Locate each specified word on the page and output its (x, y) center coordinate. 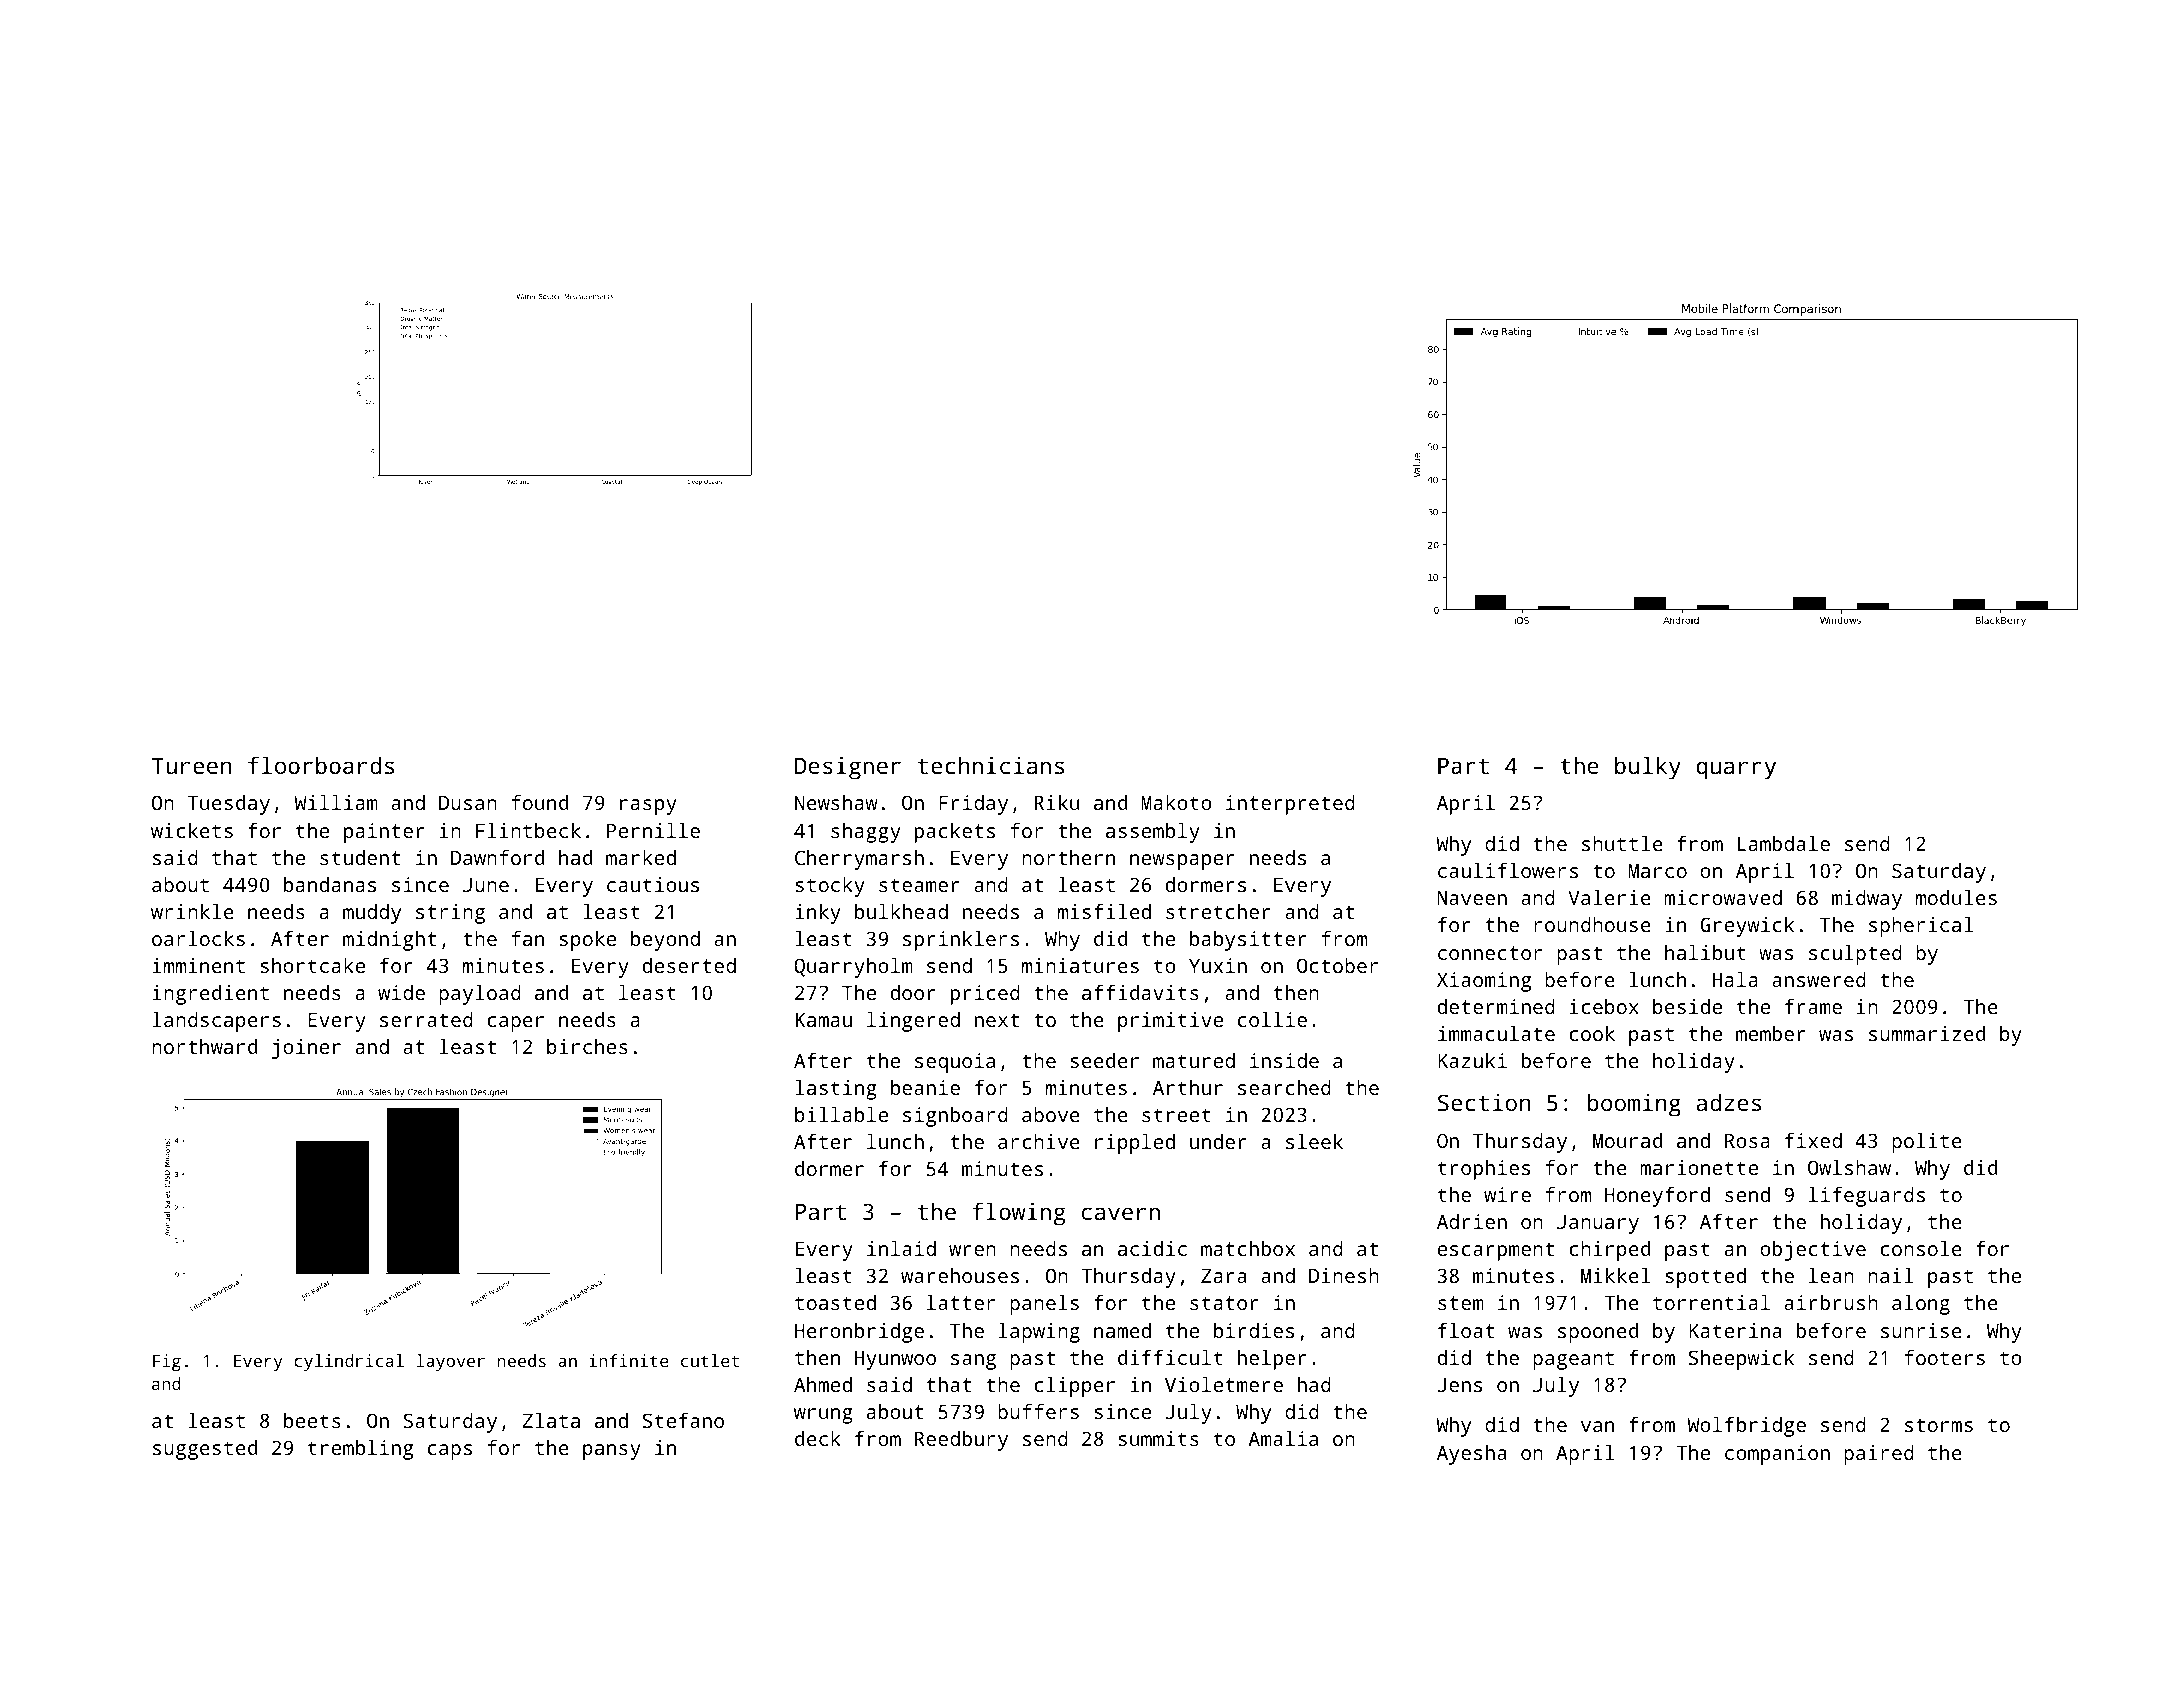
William (336, 802)
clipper (1074, 1387)
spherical (1921, 927)
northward (204, 1046)
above (1051, 1114)
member (1771, 1033)
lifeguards (1867, 1197)
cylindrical (349, 1362)
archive (1039, 1141)
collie (1272, 1019)
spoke (587, 941)
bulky (1648, 768)
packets (955, 833)
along (1921, 1305)
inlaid (901, 1248)
